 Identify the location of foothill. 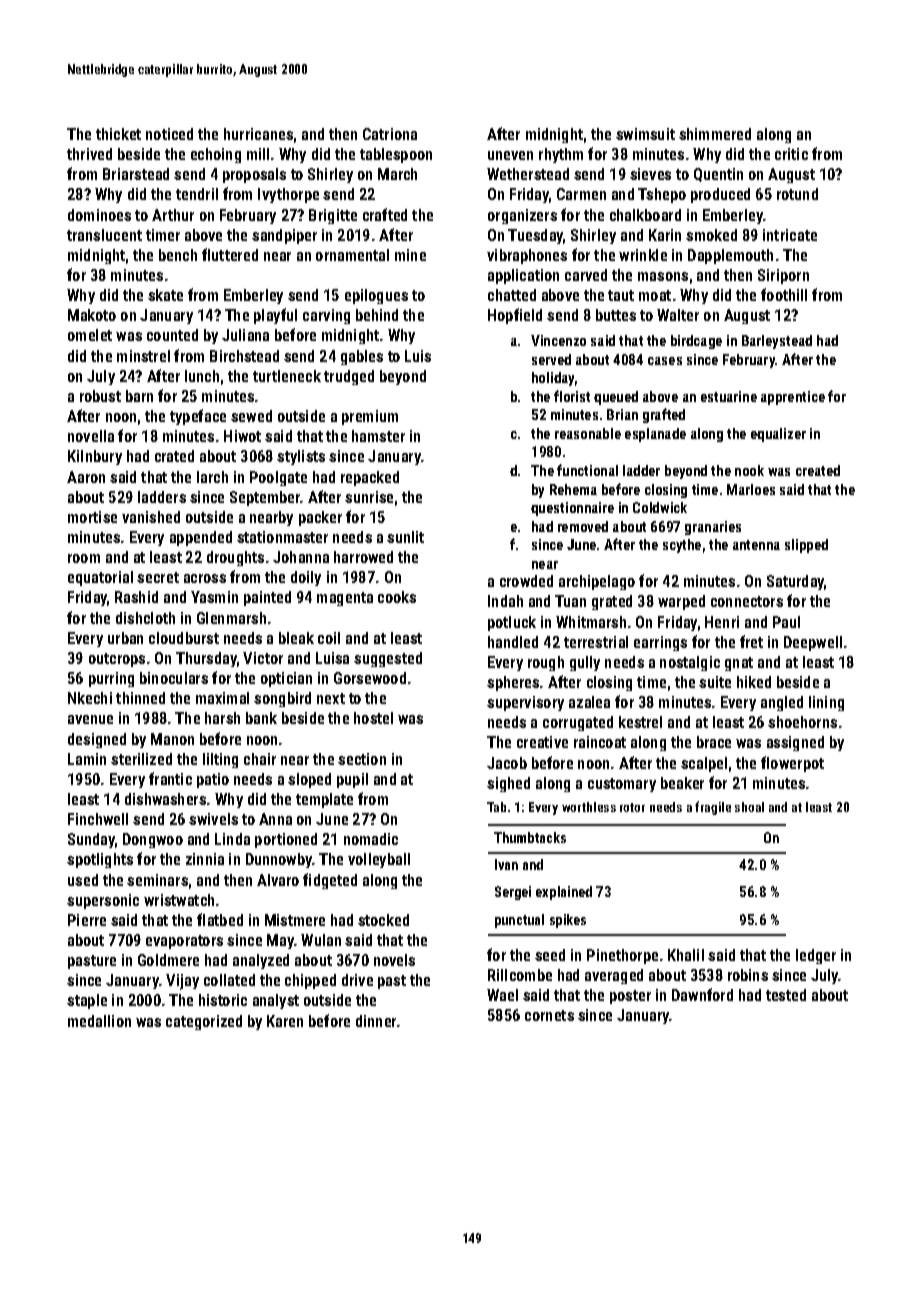
(784, 294).
